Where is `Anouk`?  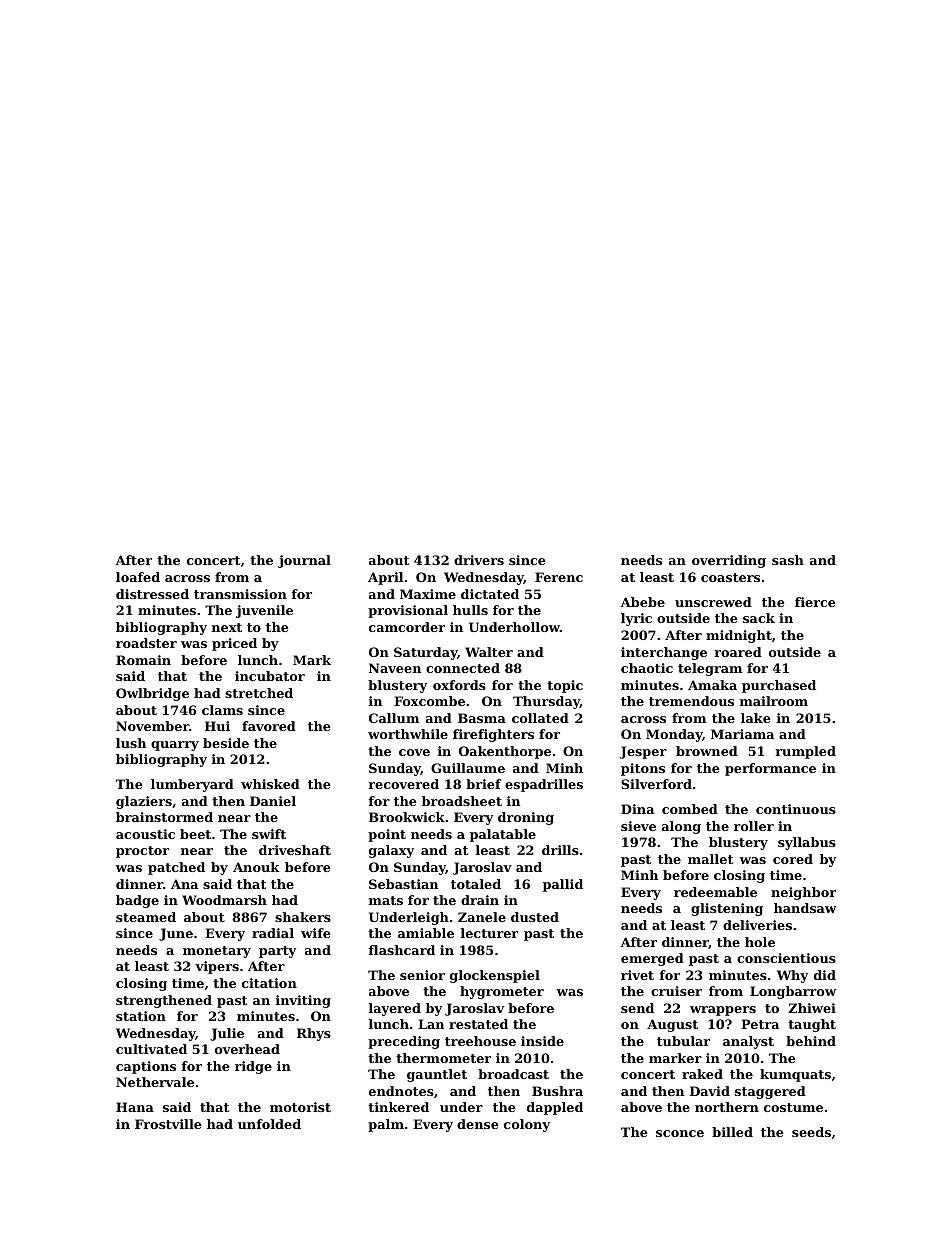 Anouk is located at coordinates (256, 867).
